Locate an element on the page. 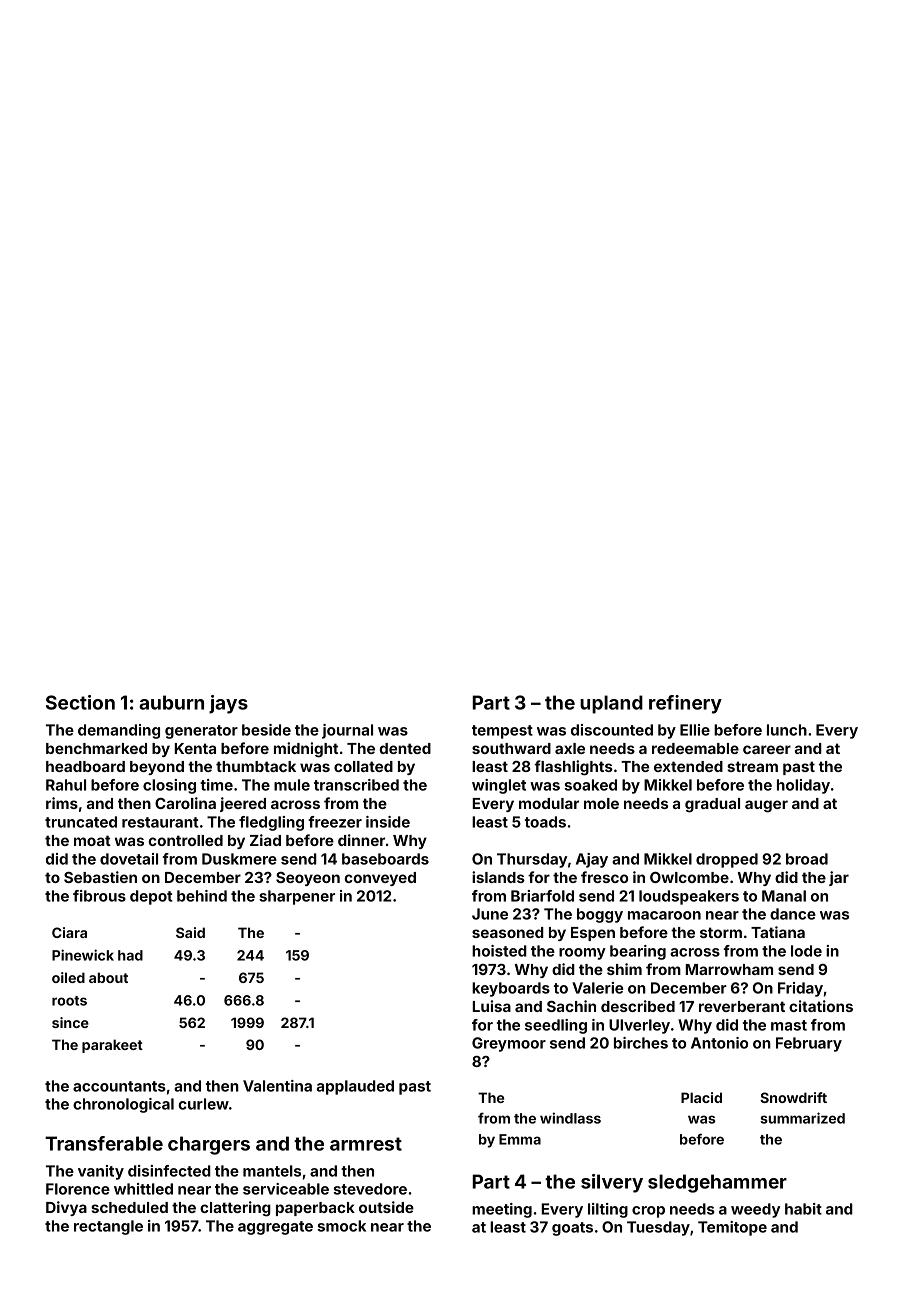 Image resolution: width=908 pixels, height=1316 pixels. winglet is located at coordinates (499, 786).
